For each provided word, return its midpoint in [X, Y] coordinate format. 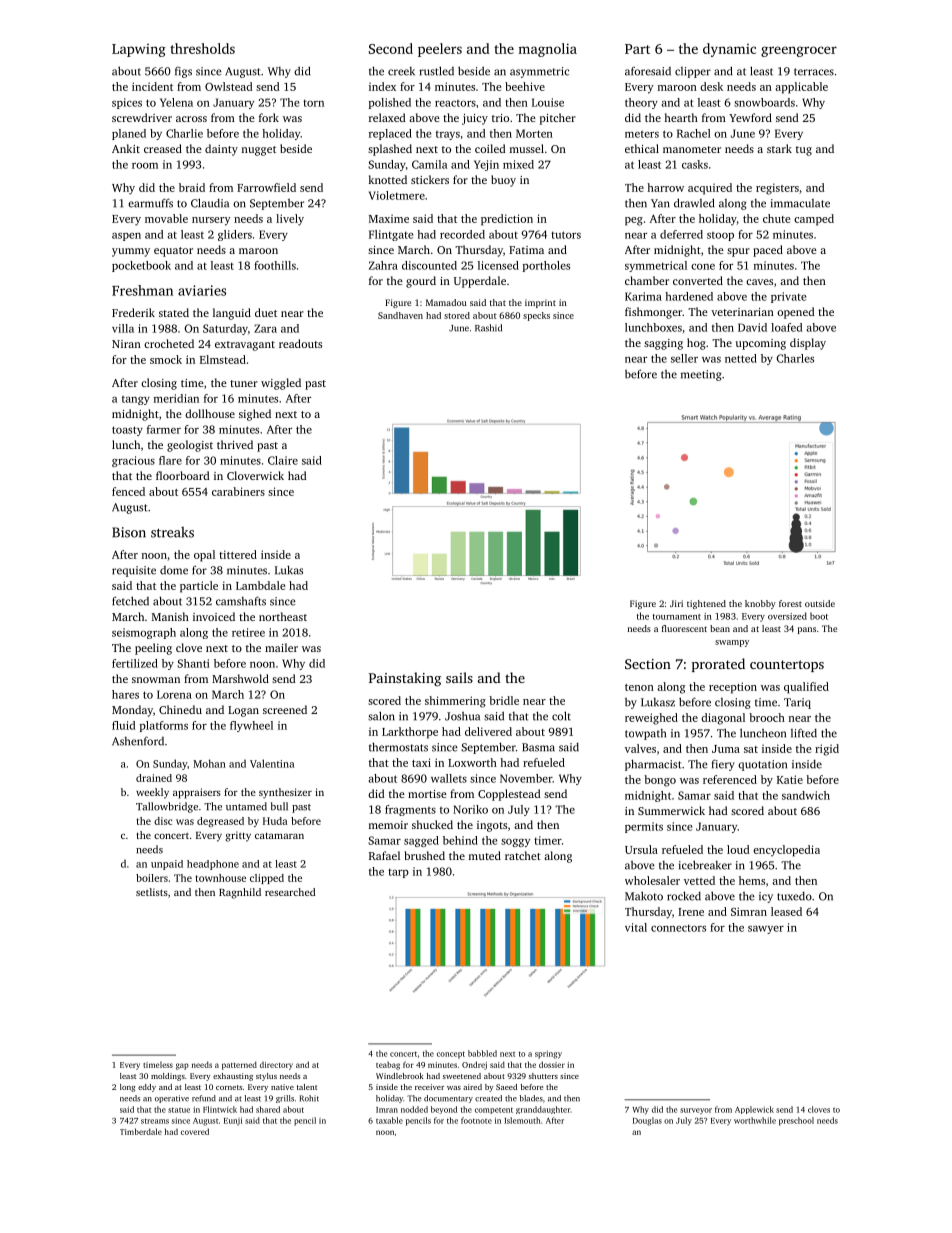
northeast [283, 616]
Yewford [750, 117]
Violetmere [397, 195]
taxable [389, 1120]
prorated [718, 665]
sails [459, 677]
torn [313, 103]
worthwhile [755, 1120]
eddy [147, 1088]
